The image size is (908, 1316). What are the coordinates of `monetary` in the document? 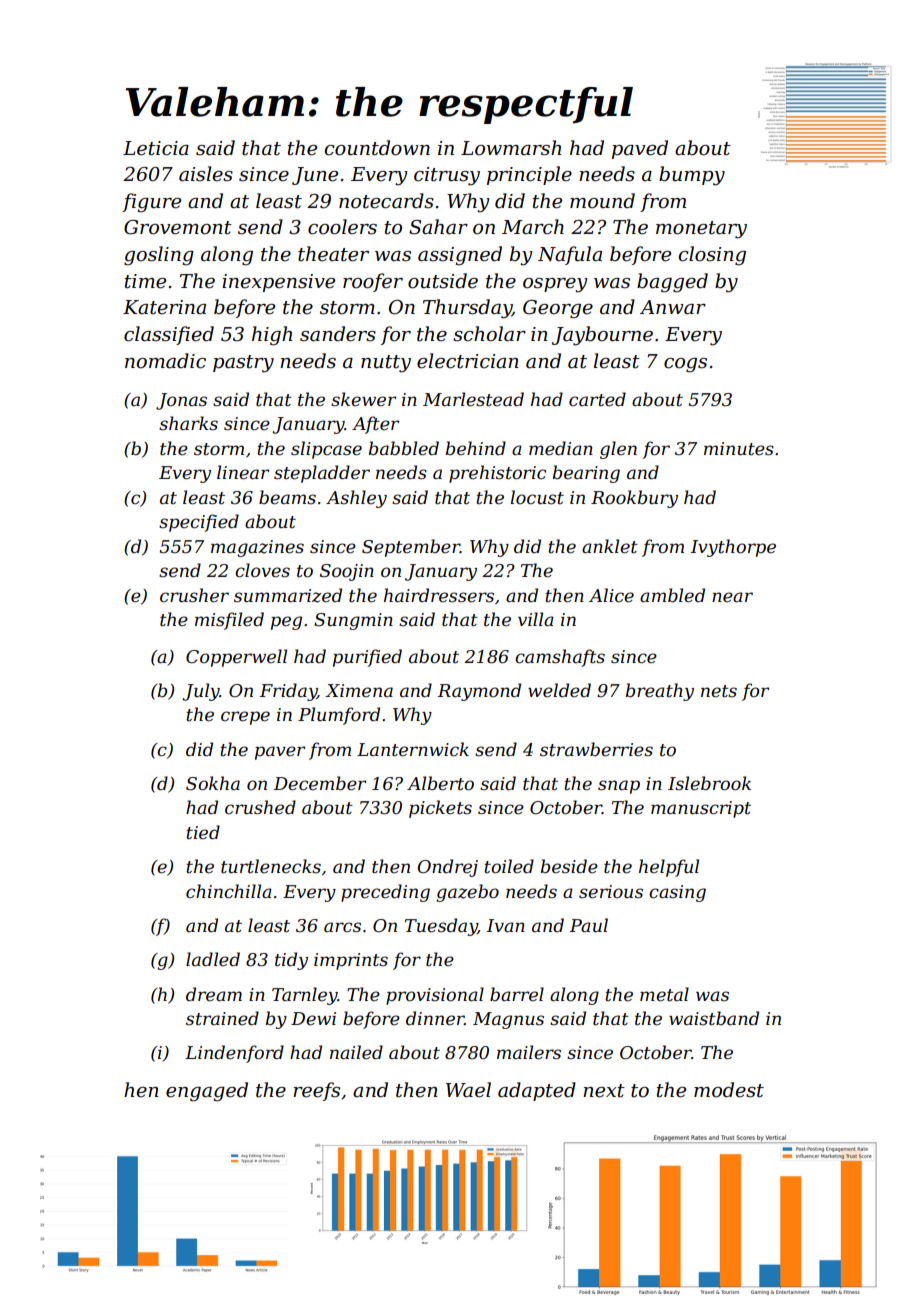 It's located at (701, 230).
